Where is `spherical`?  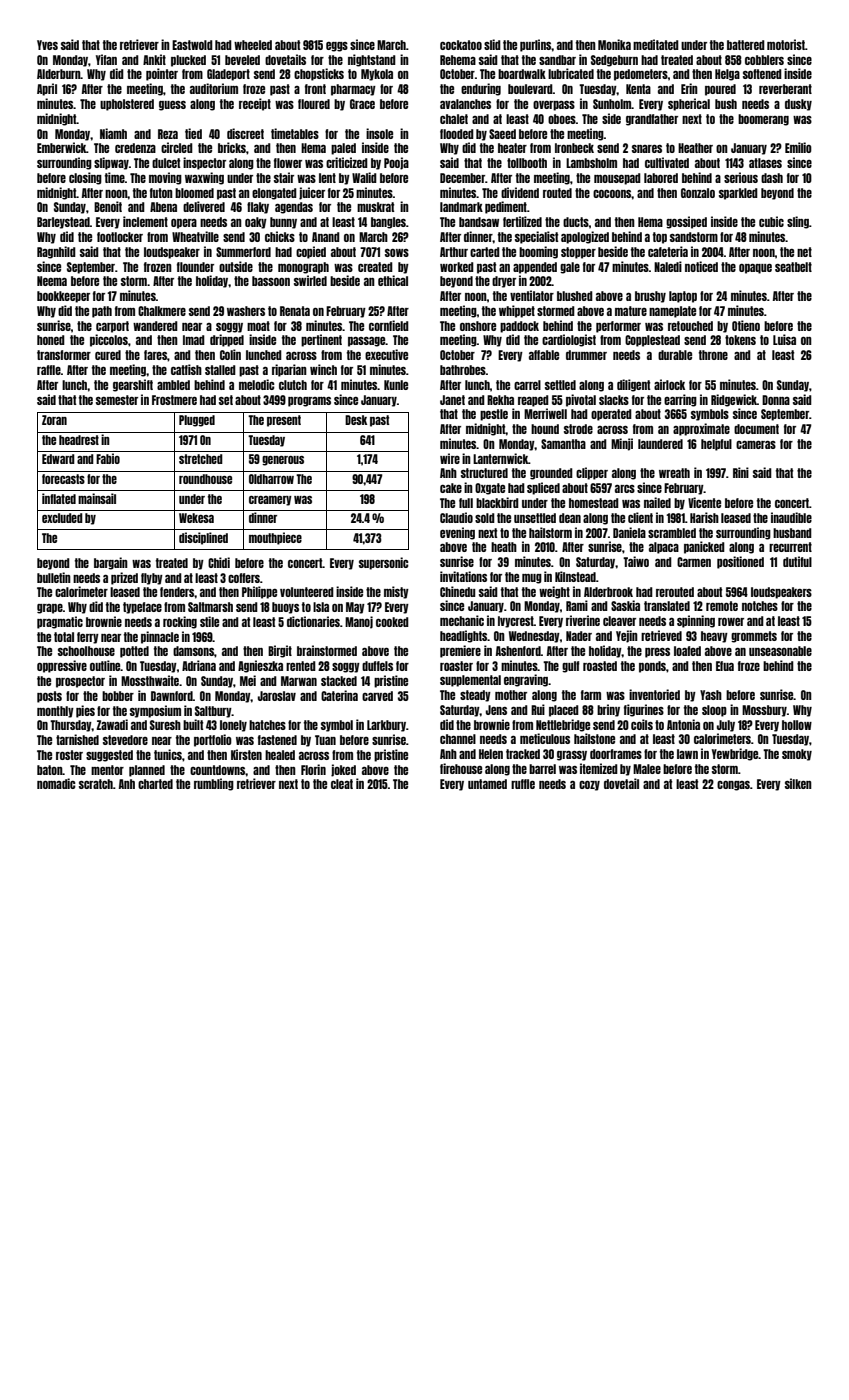 spherical is located at coordinates (689, 104).
